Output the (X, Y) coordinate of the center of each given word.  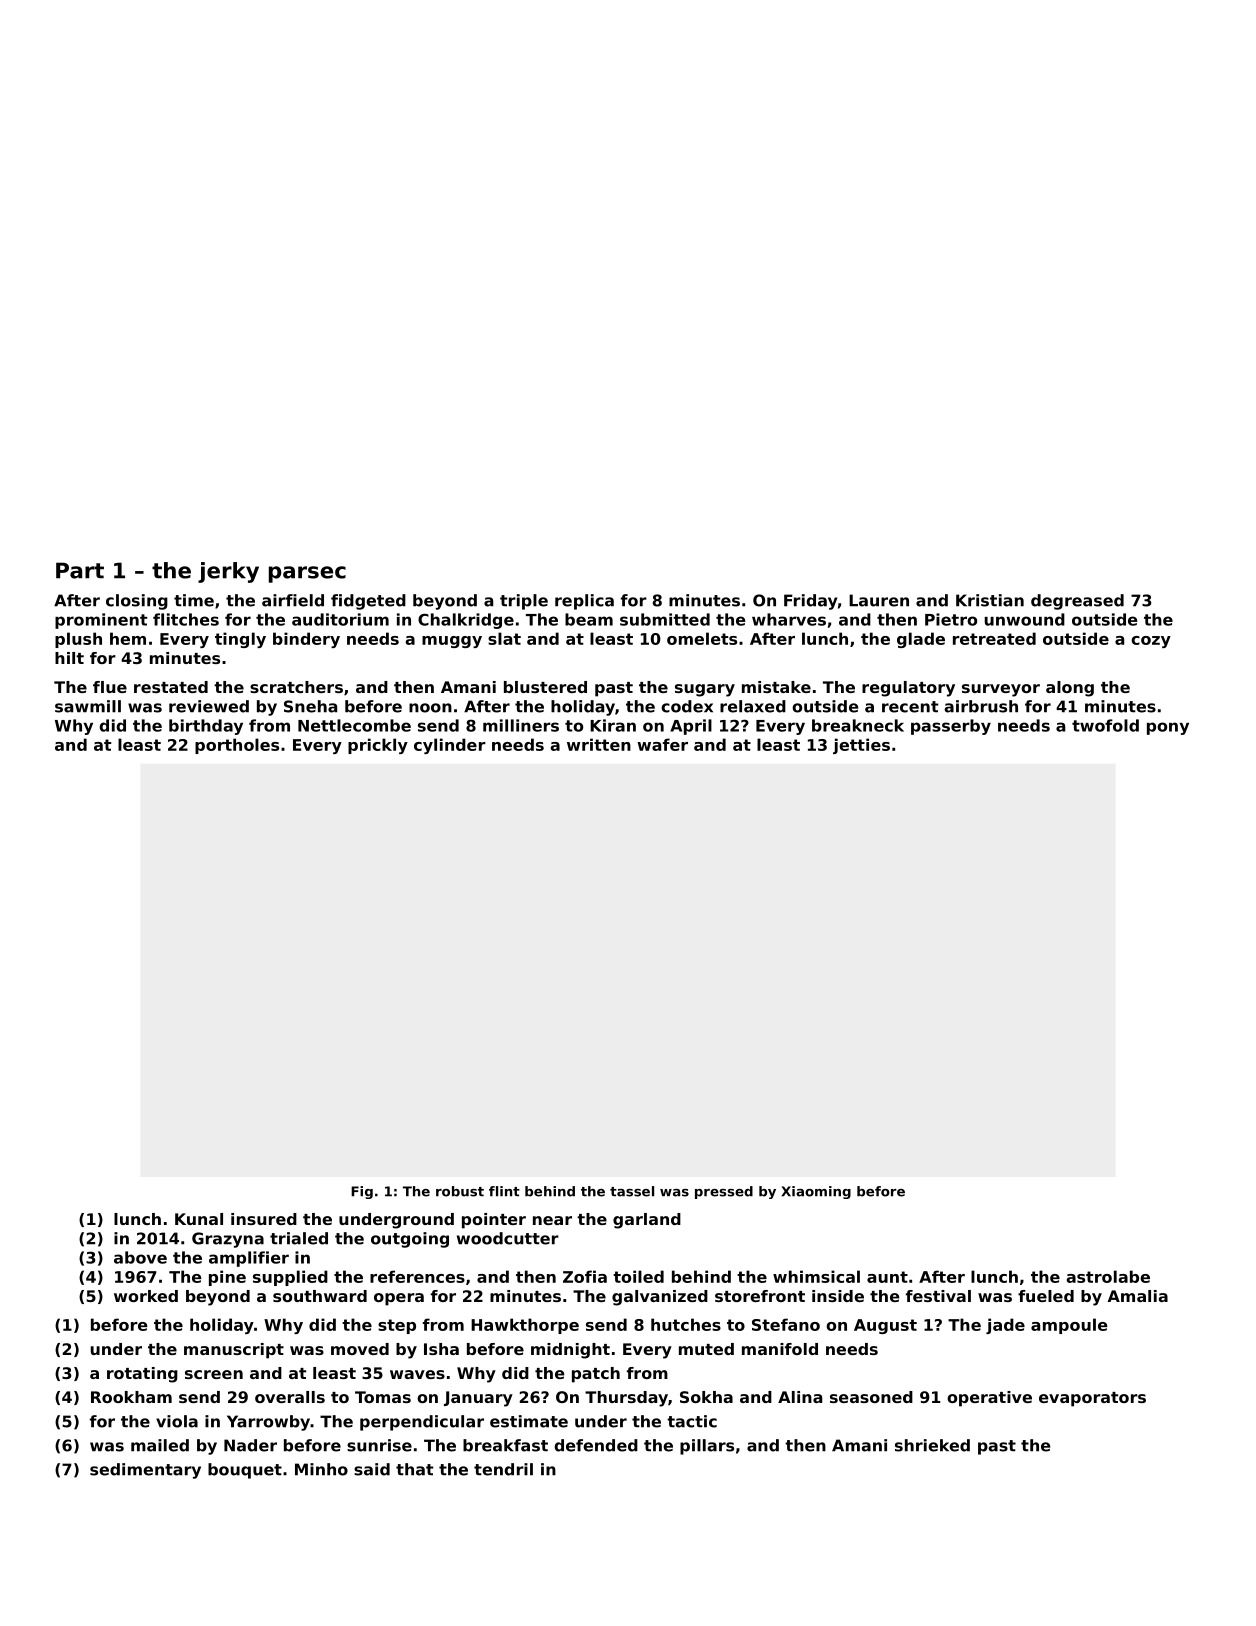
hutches (686, 1324)
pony (1168, 728)
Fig (362, 1192)
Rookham (131, 1397)
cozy (1151, 642)
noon (430, 708)
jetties (861, 746)
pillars (707, 1447)
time (194, 600)
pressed (724, 1192)
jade (1005, 1326)
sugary (705, 690)
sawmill (88, 706)
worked (146, 1296)
